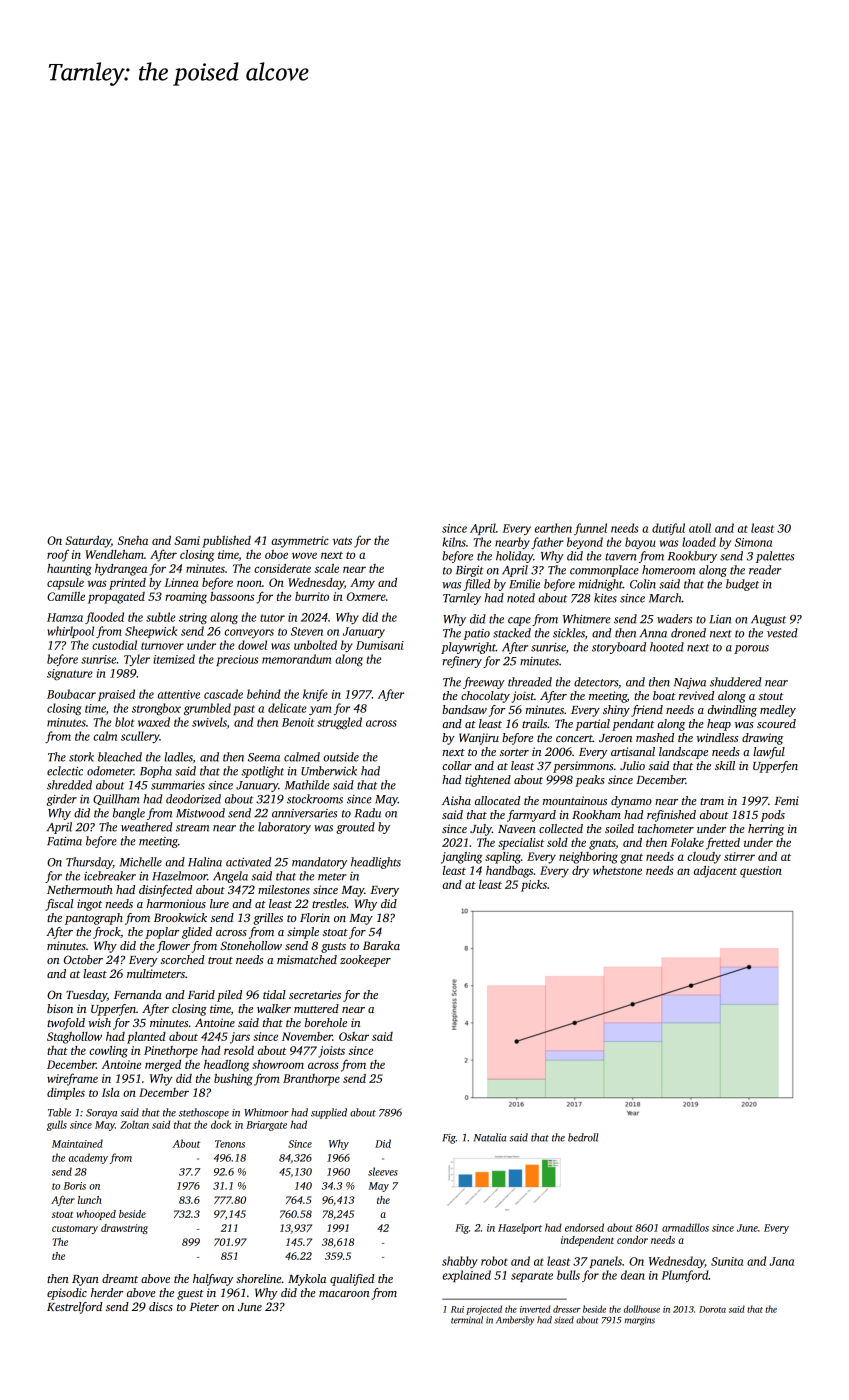 Image resolution: width=849 pixels, height=1400 pixels. Describe the element at coordinates (354, 1036) in the image. I see `Oskar` at that location.
